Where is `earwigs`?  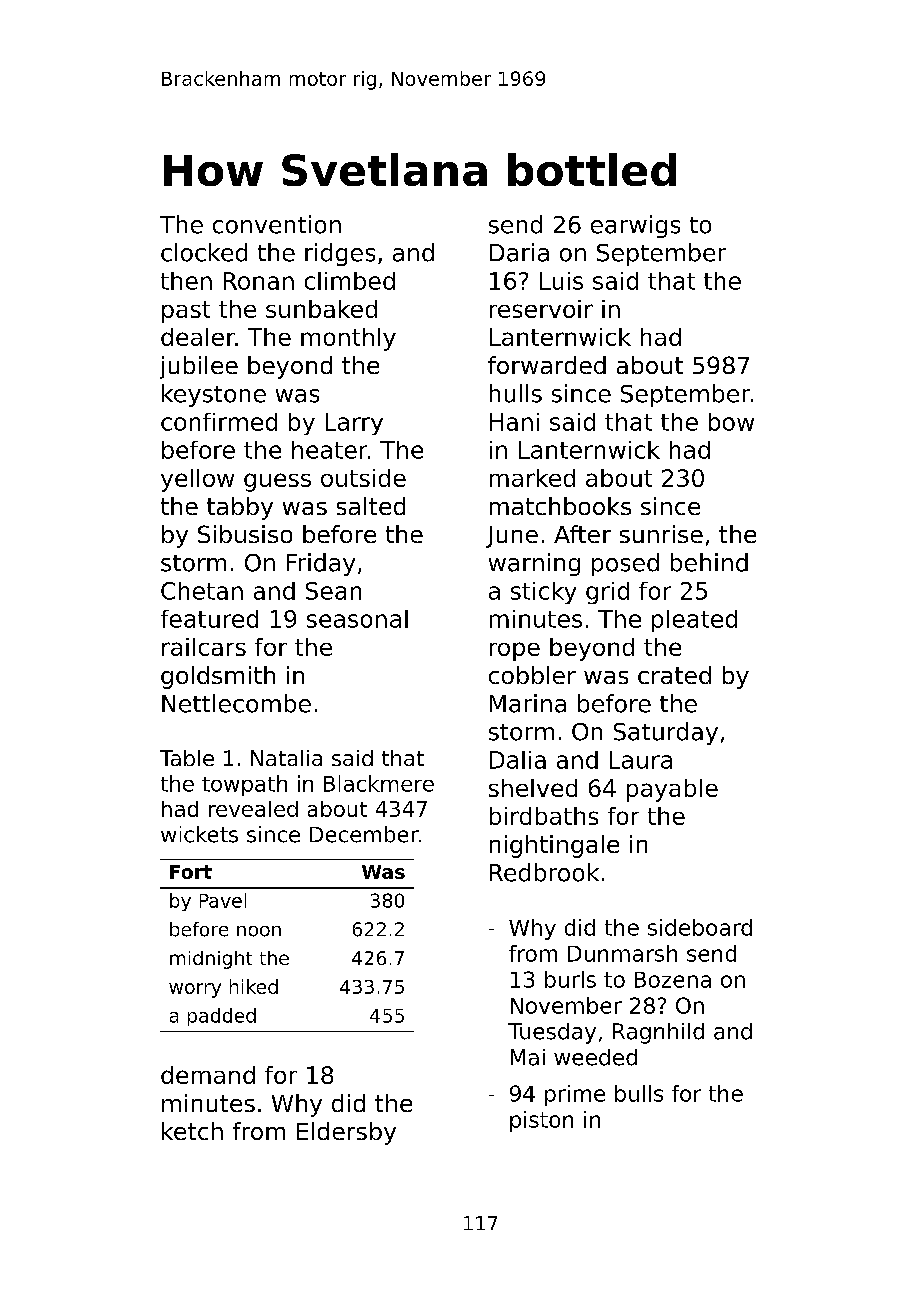
earwigs is located at coordinates (635, 226).
